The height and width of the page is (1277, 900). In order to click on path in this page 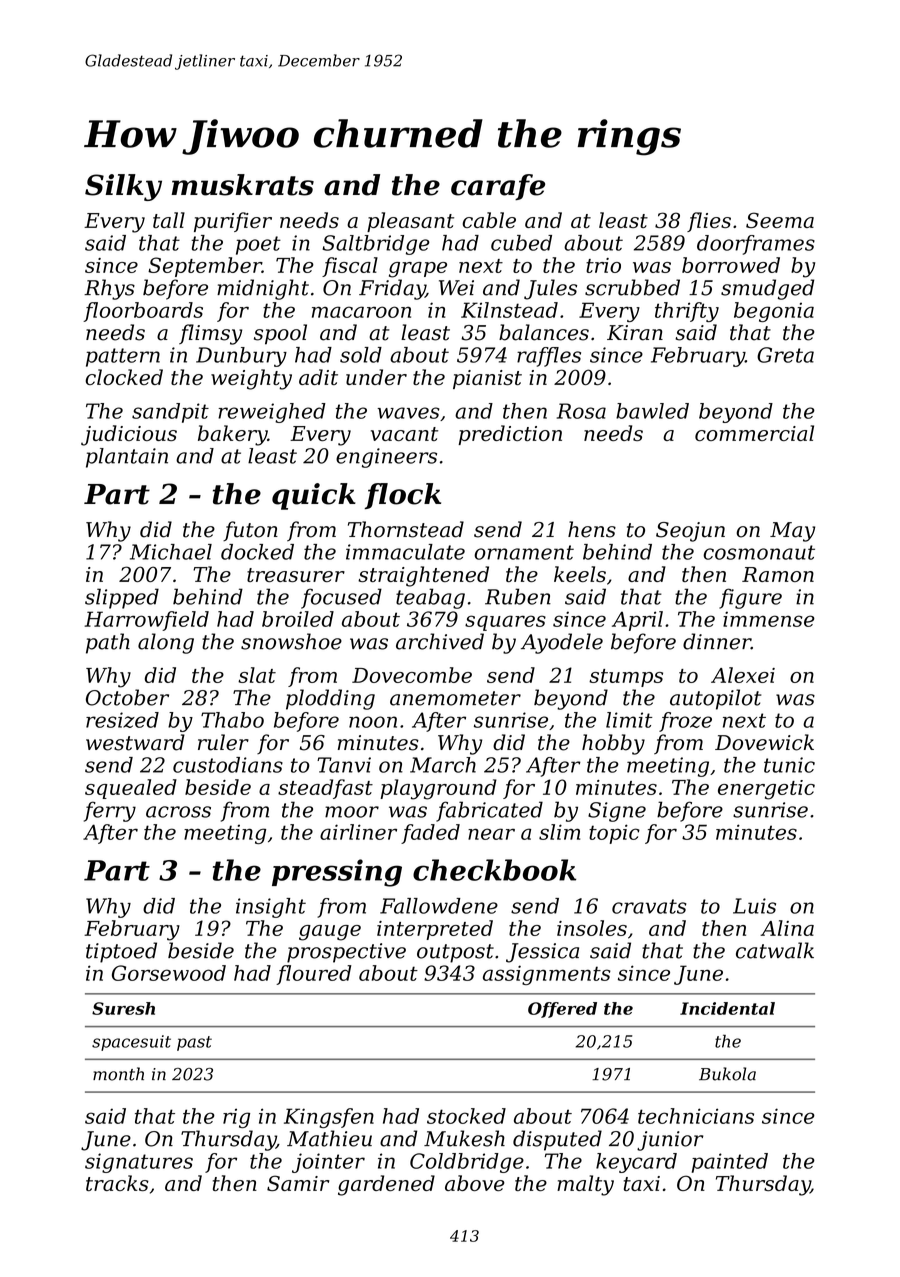, I will do `click(108, 643)`.
